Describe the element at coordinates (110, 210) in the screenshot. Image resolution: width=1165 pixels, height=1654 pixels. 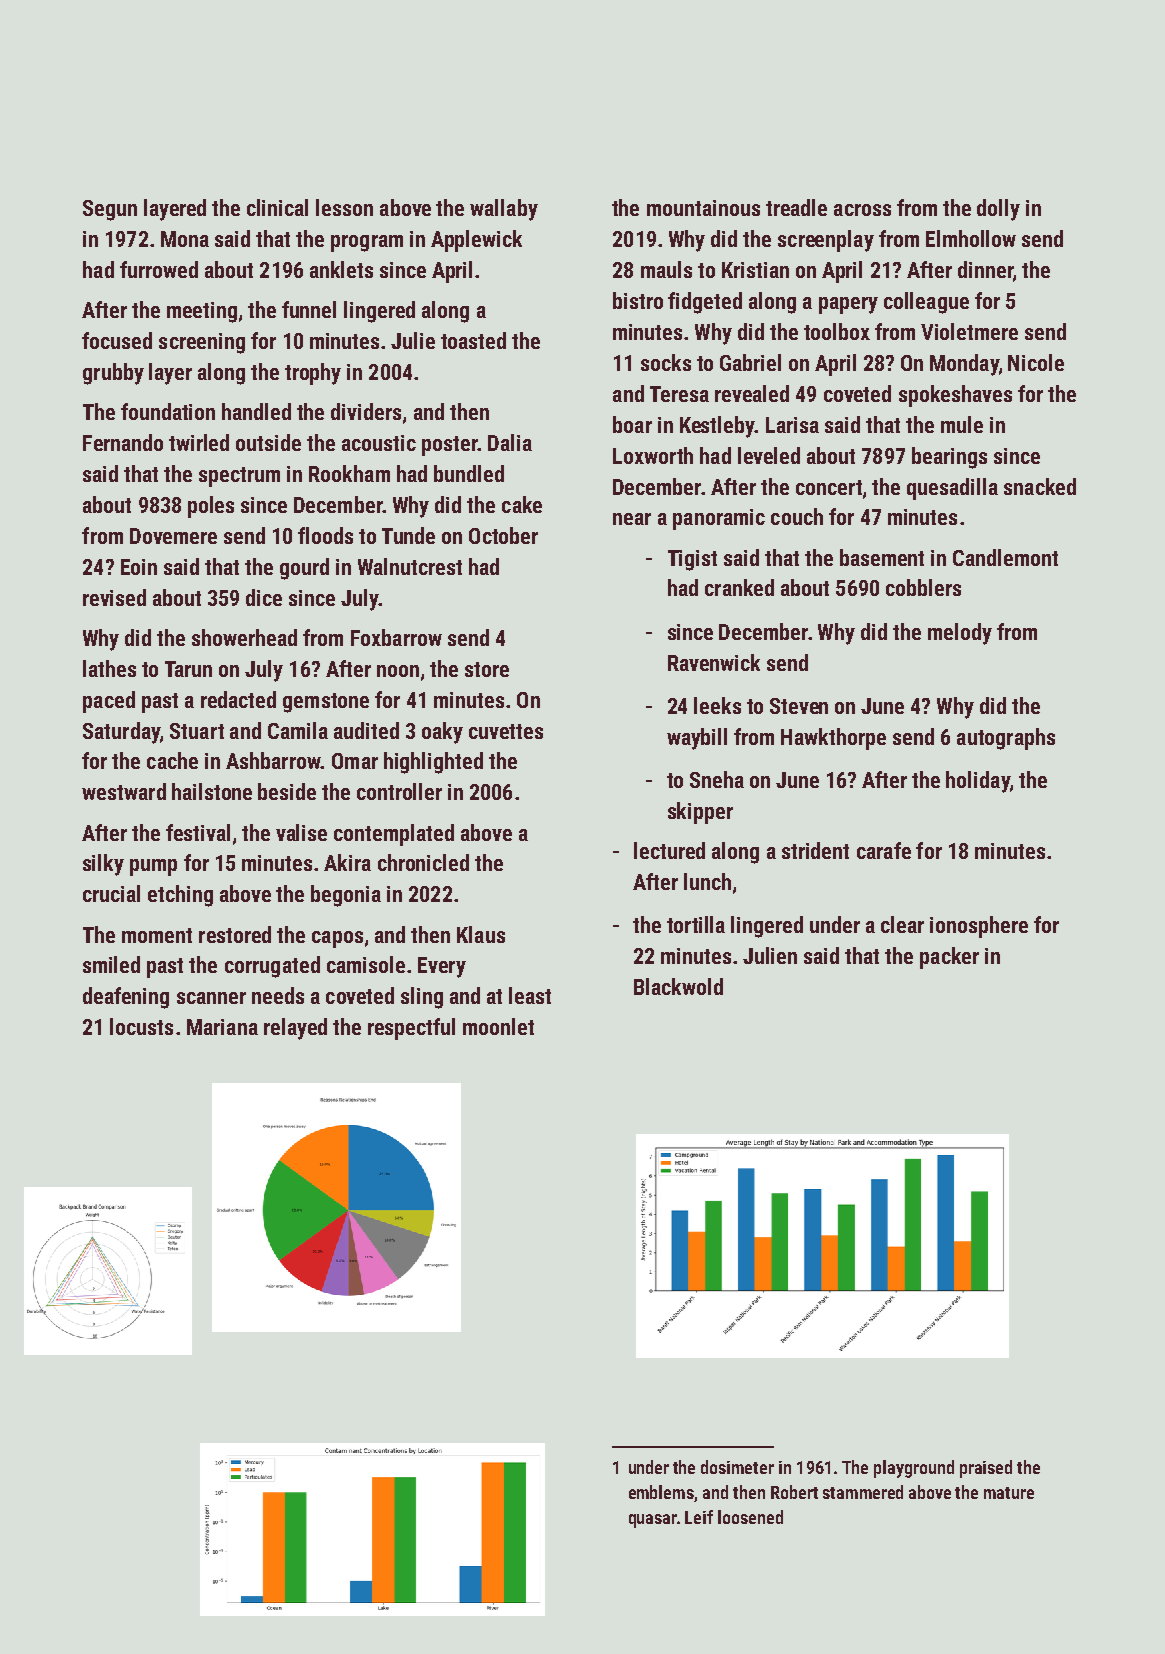
I see `Segun` at that location.
